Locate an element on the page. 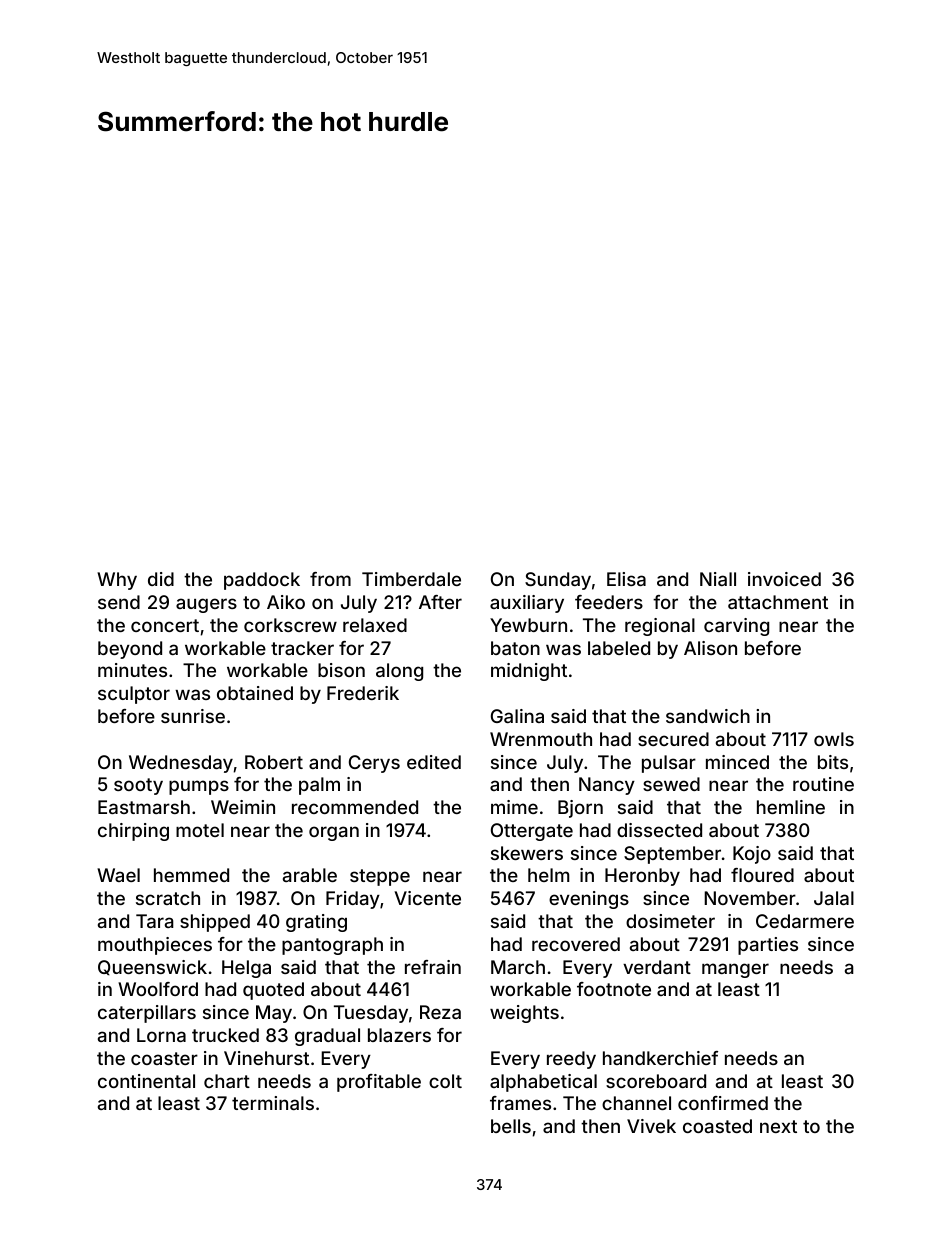  attachment is located at coordinates (778, 602).
